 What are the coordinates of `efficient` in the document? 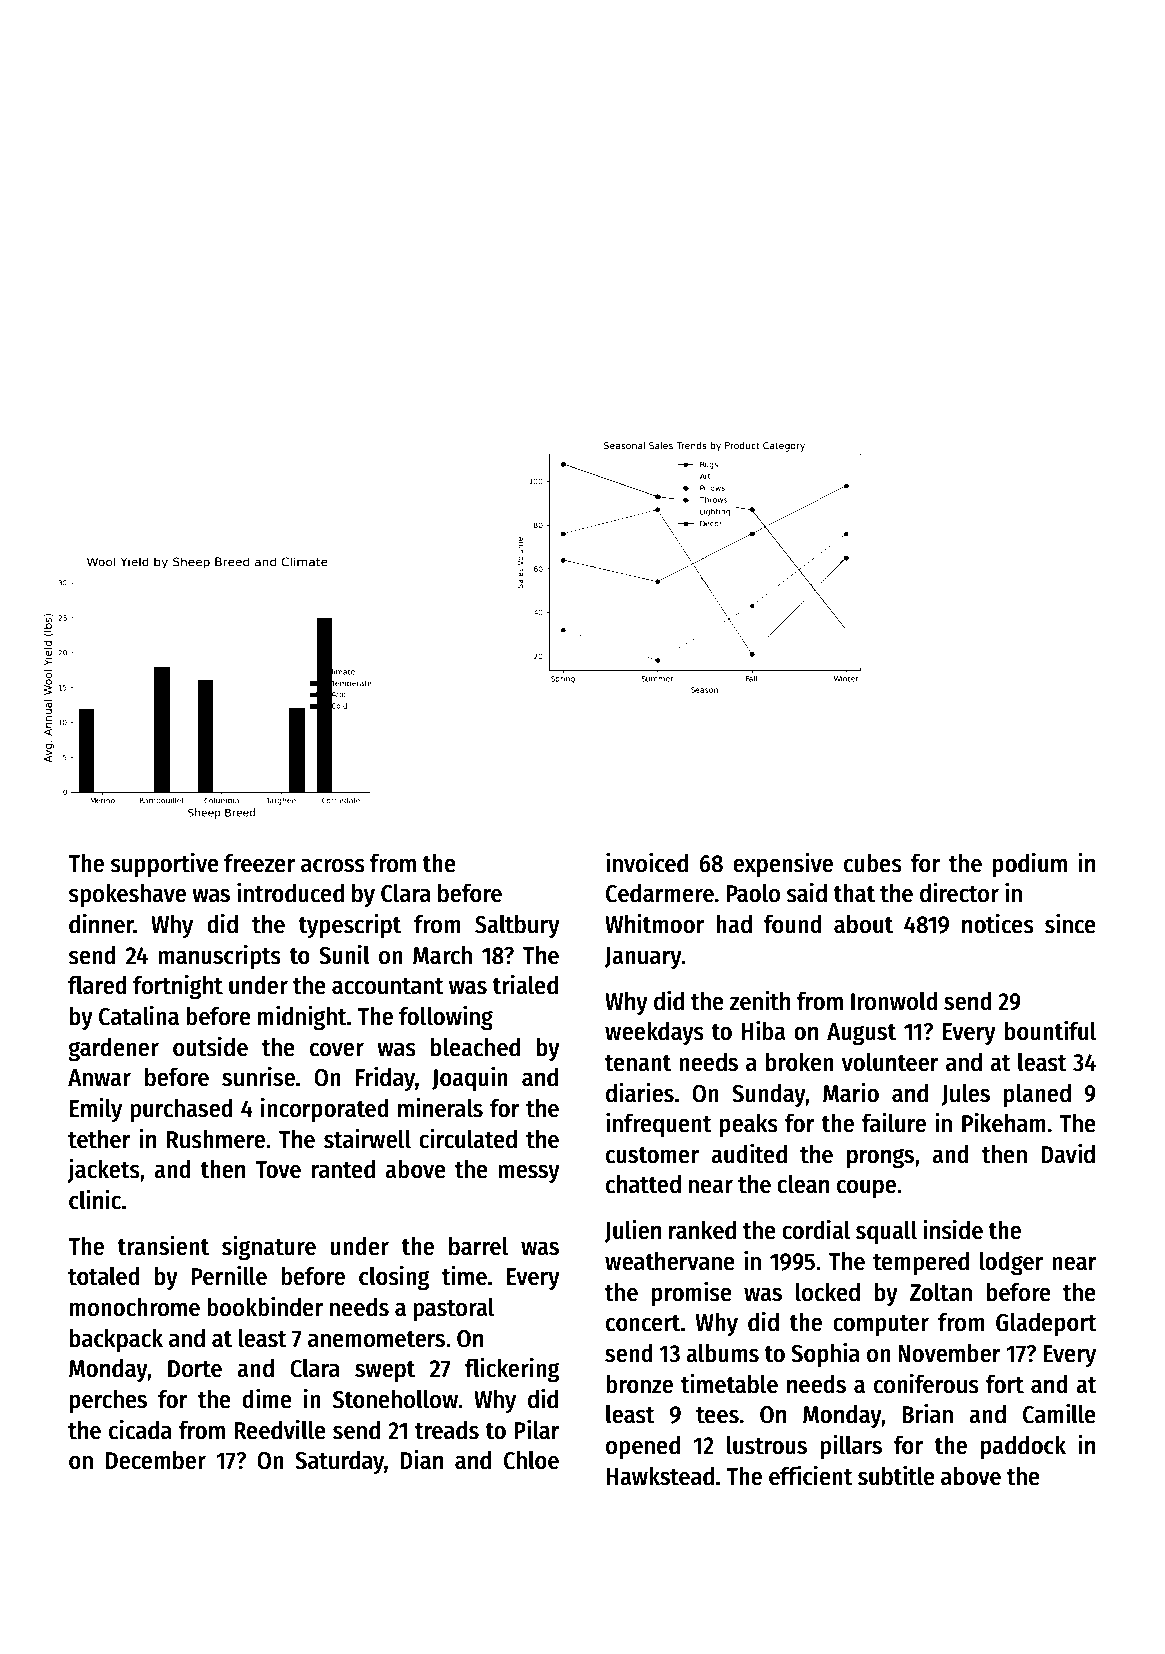 It's located at (811, 1475).
